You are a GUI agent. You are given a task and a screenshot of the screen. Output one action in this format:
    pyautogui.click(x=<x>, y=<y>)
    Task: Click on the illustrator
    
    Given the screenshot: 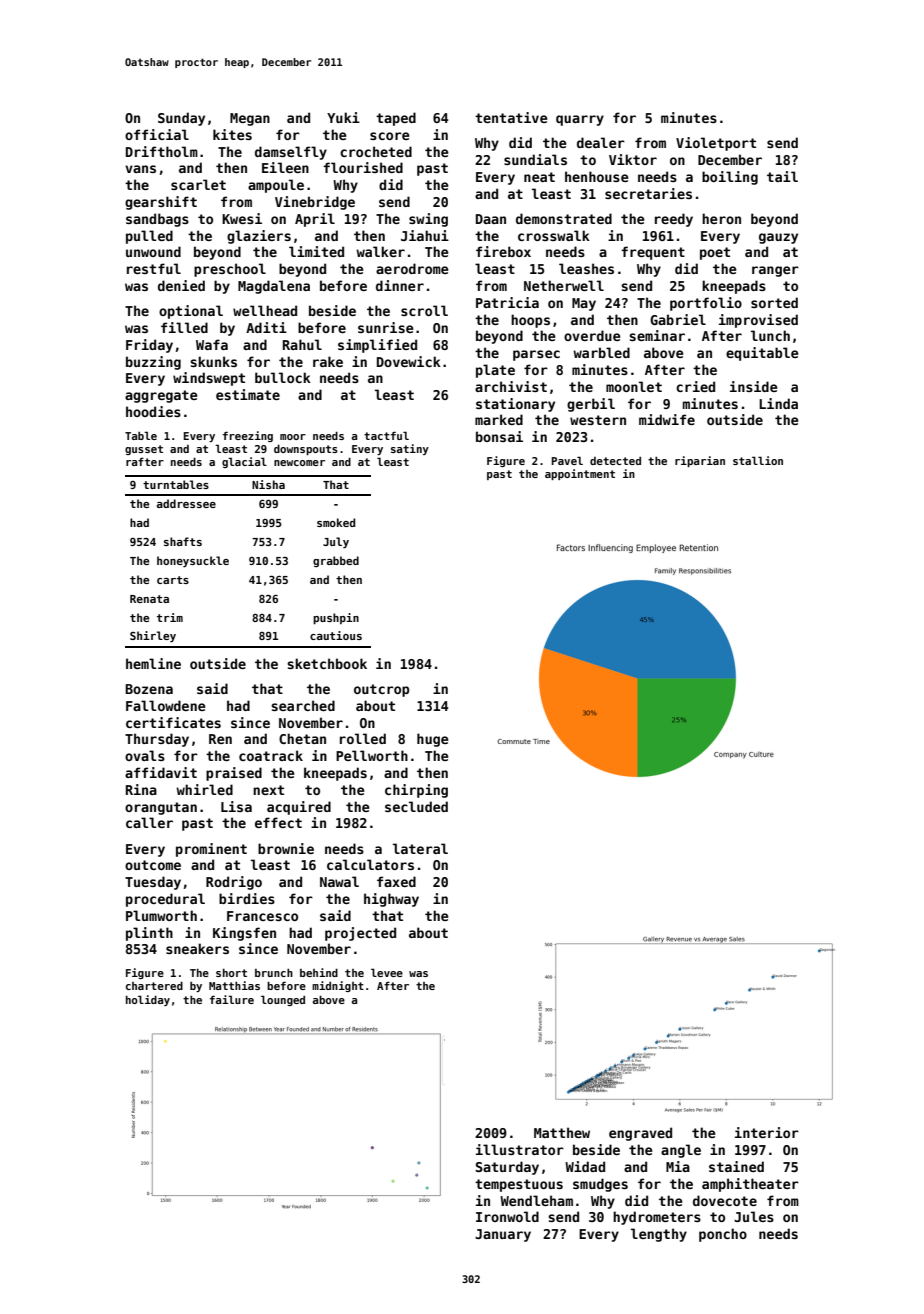 What is the action you would take?
    pyautogui.click(x=520, y=1149)
